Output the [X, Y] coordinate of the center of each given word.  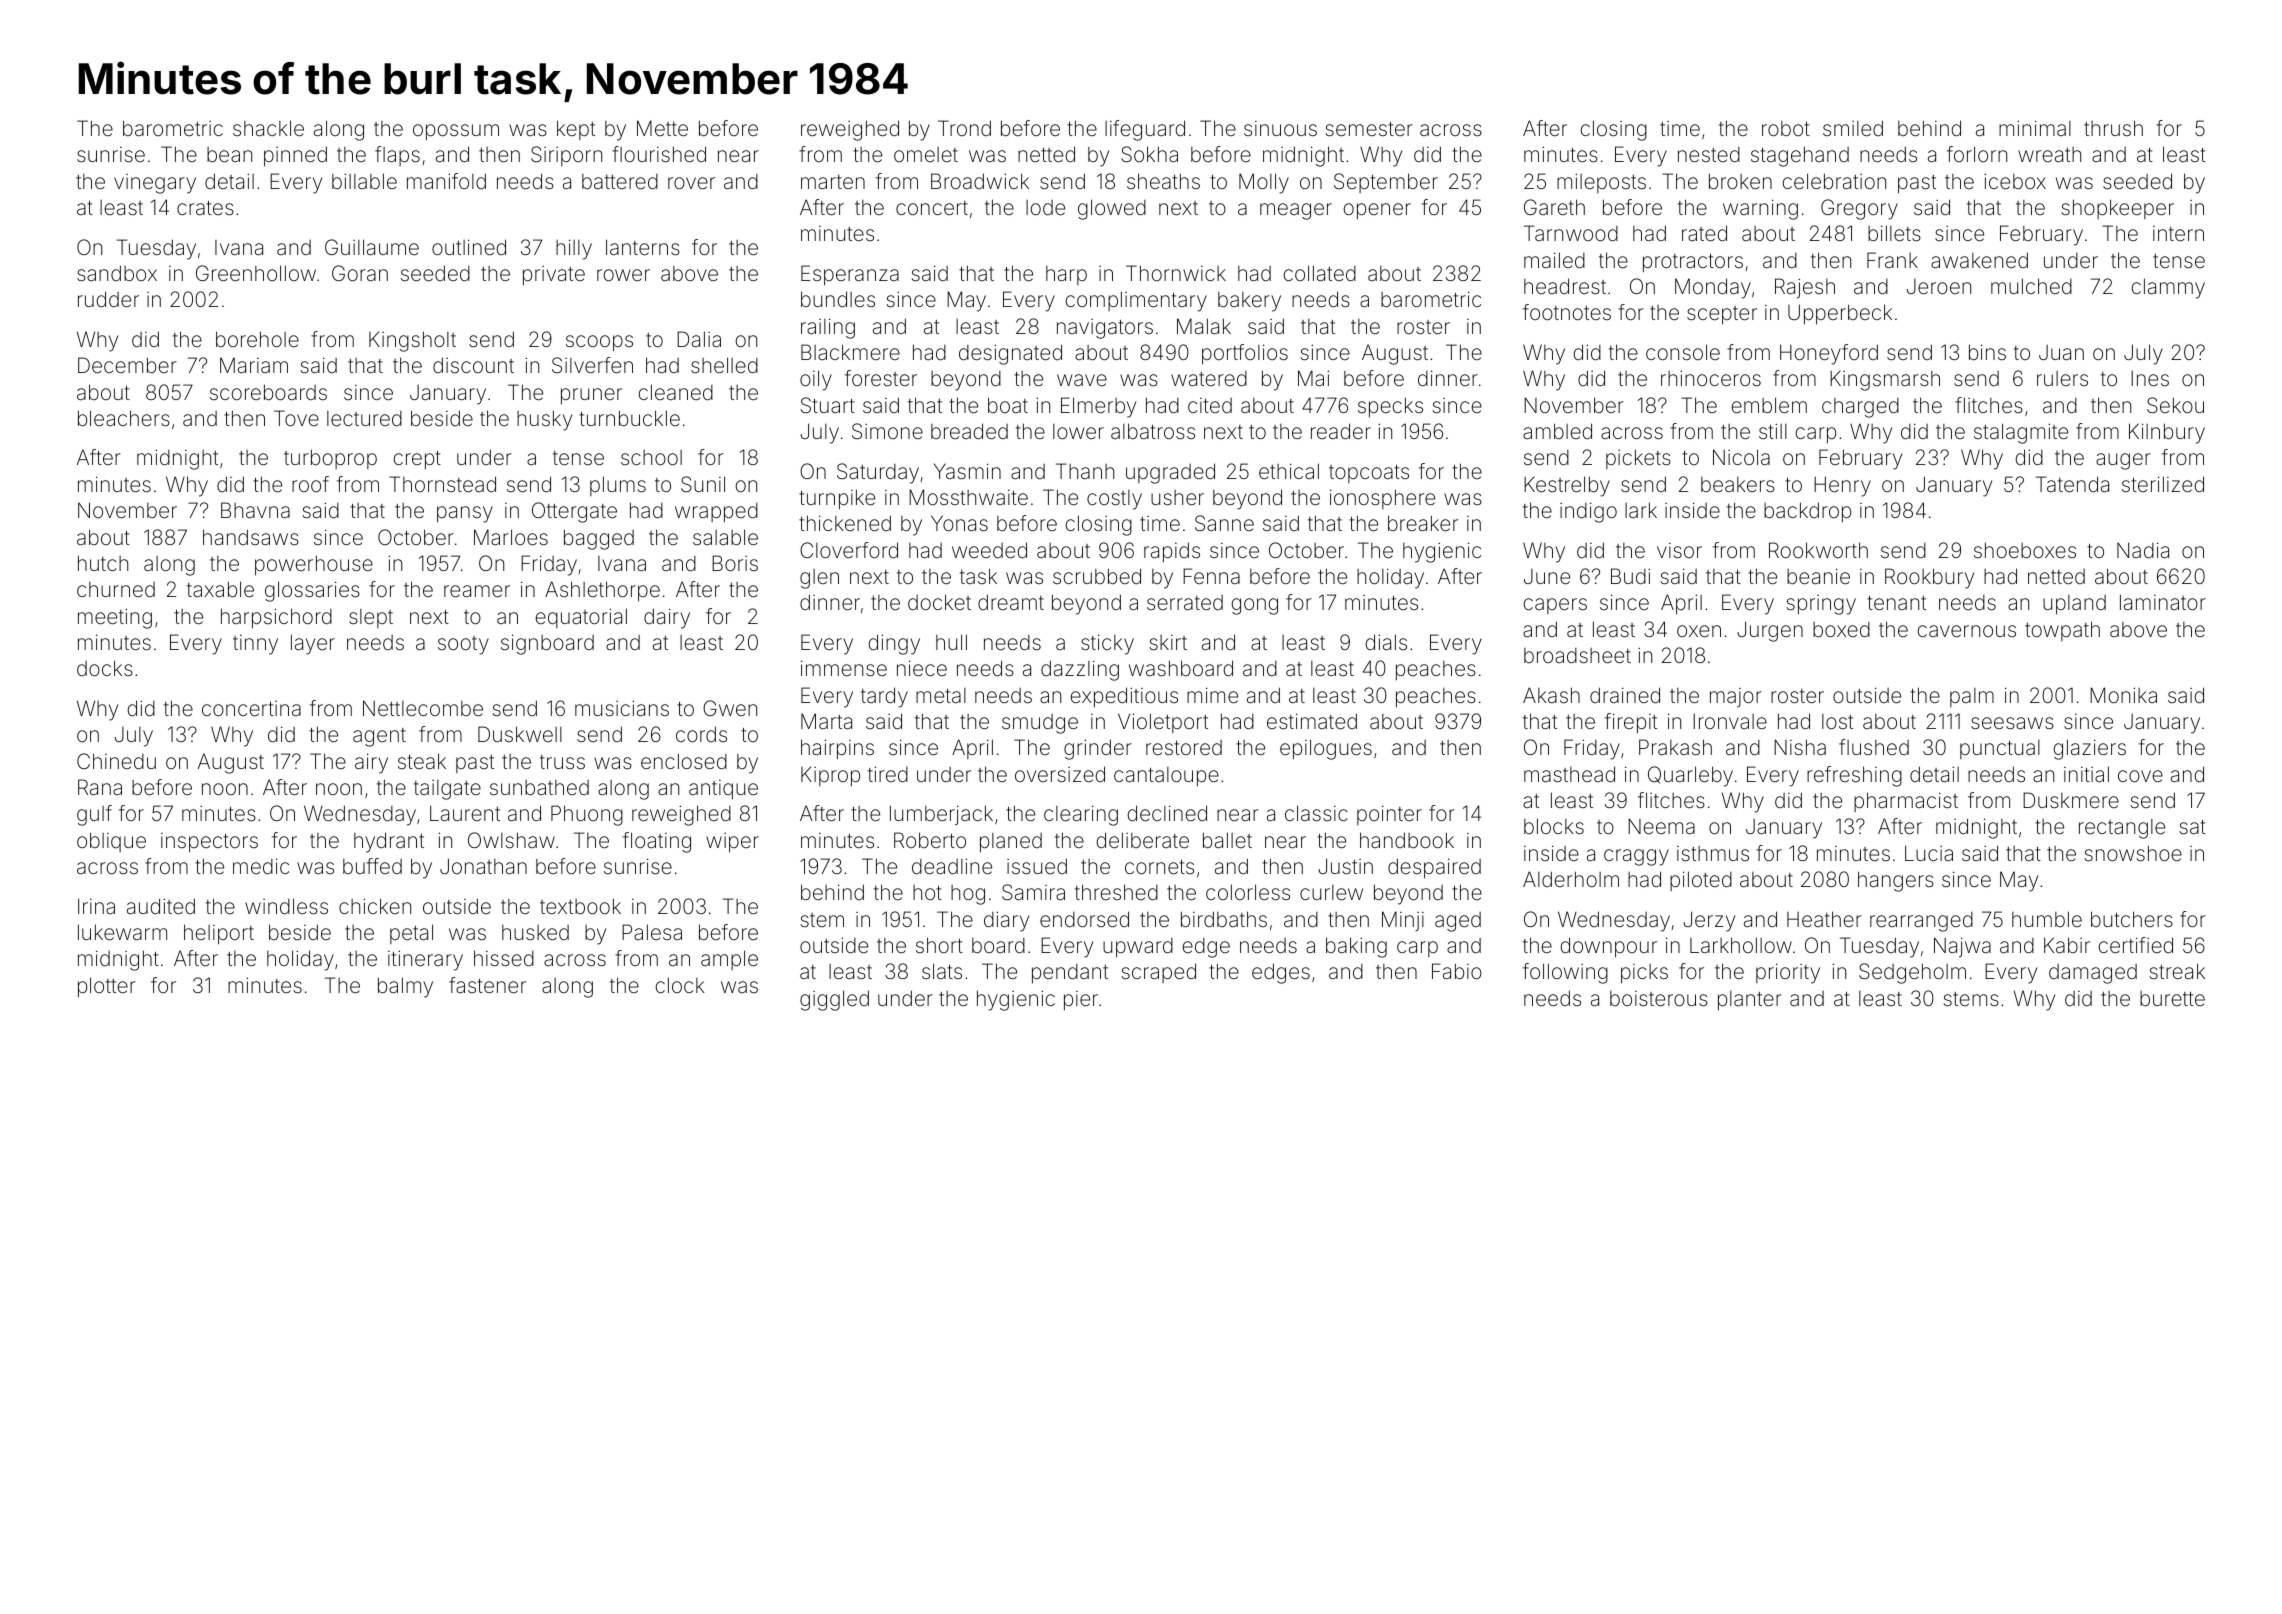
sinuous [1280, 128]
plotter [107, 987]
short [939, 945]
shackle [268, 128]
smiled [1853, 128]
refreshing [1854, 776]
